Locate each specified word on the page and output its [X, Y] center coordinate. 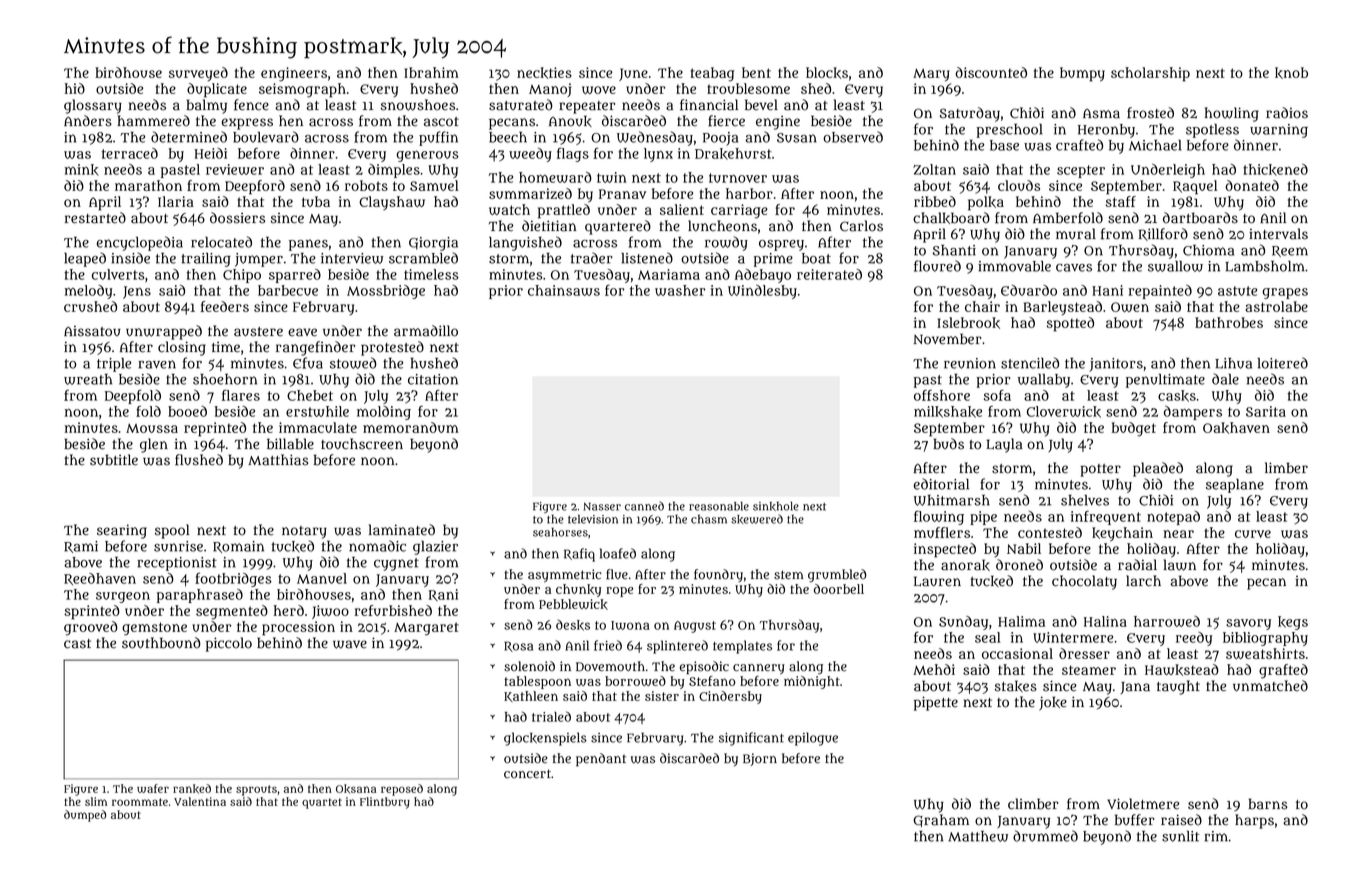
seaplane [1235, 486]
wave [350, 644]
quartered [618, 227]
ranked [192, 789]
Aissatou [92, 331]
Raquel [1195, 187]
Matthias [278, 460]
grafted [1283, 671]
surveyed [198, 74]
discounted [991, 72]
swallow [1175, 266]
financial [709, 105]
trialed [551, 716]
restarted [95, 218]
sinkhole [776, 506]
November [947, 339]
